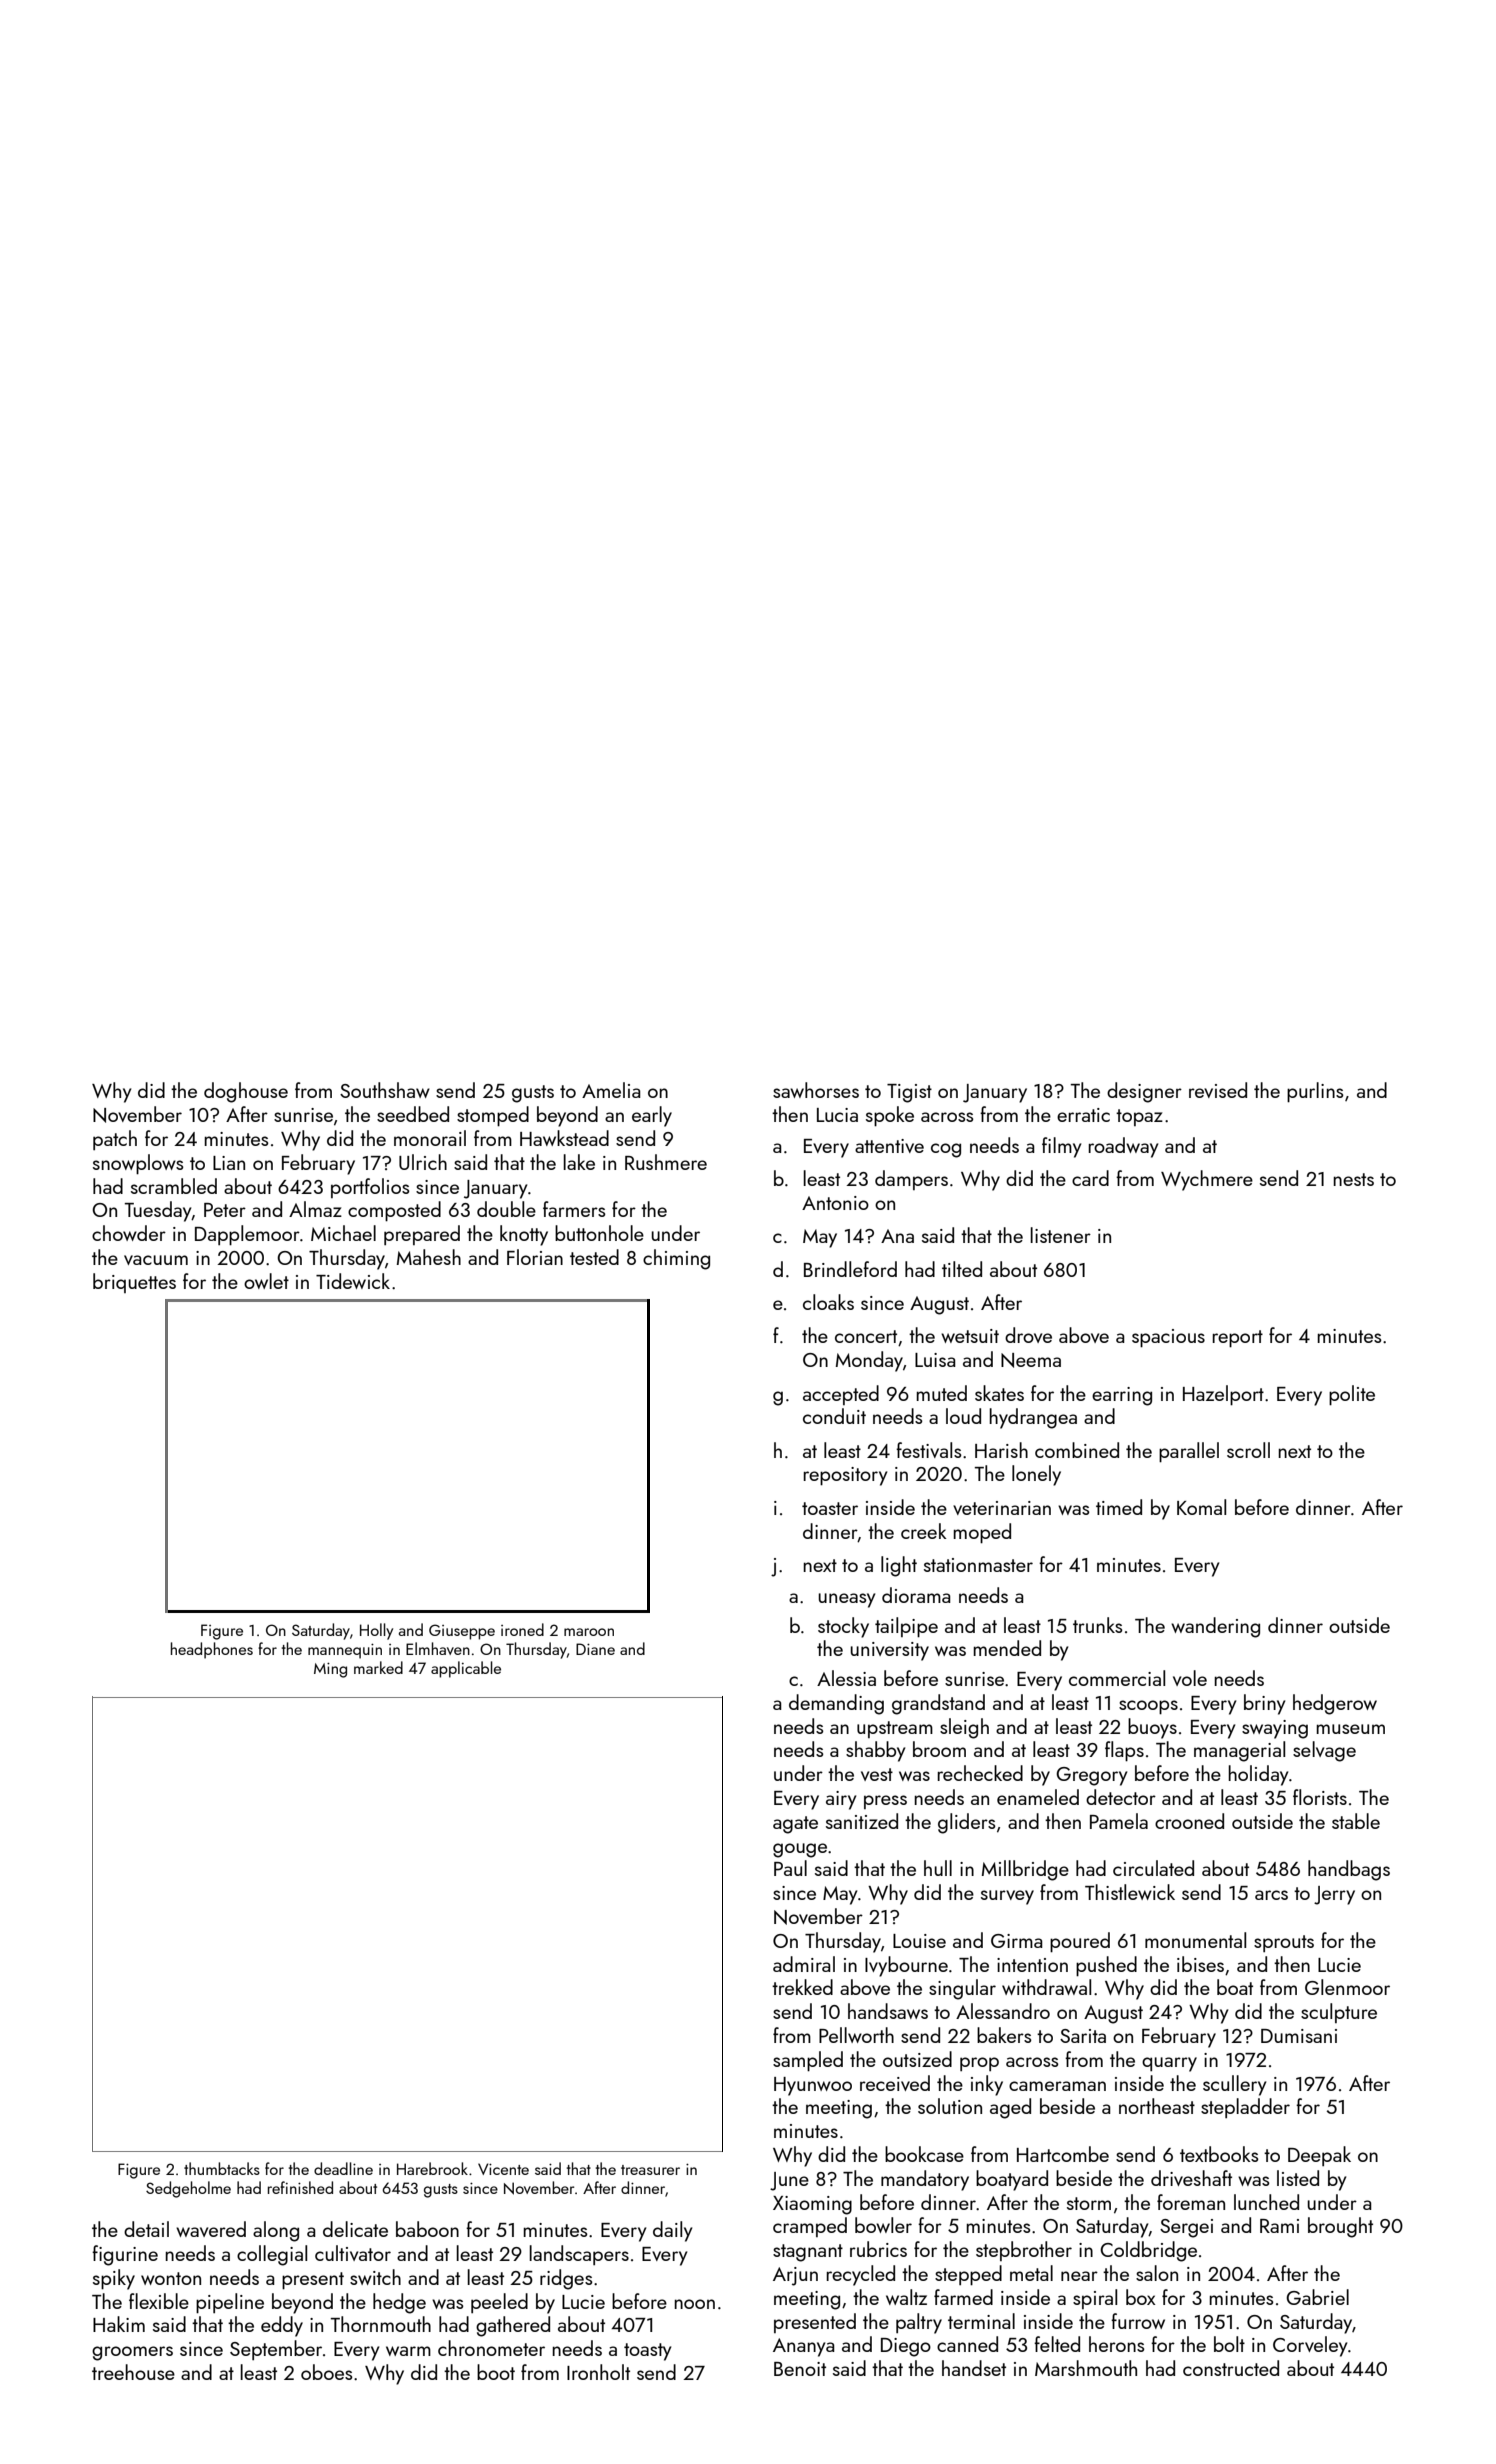  What do you see at coordinates (1124, 1751) in the screenshot?
I see `flaps` at bounding box center [1124, 1751].
